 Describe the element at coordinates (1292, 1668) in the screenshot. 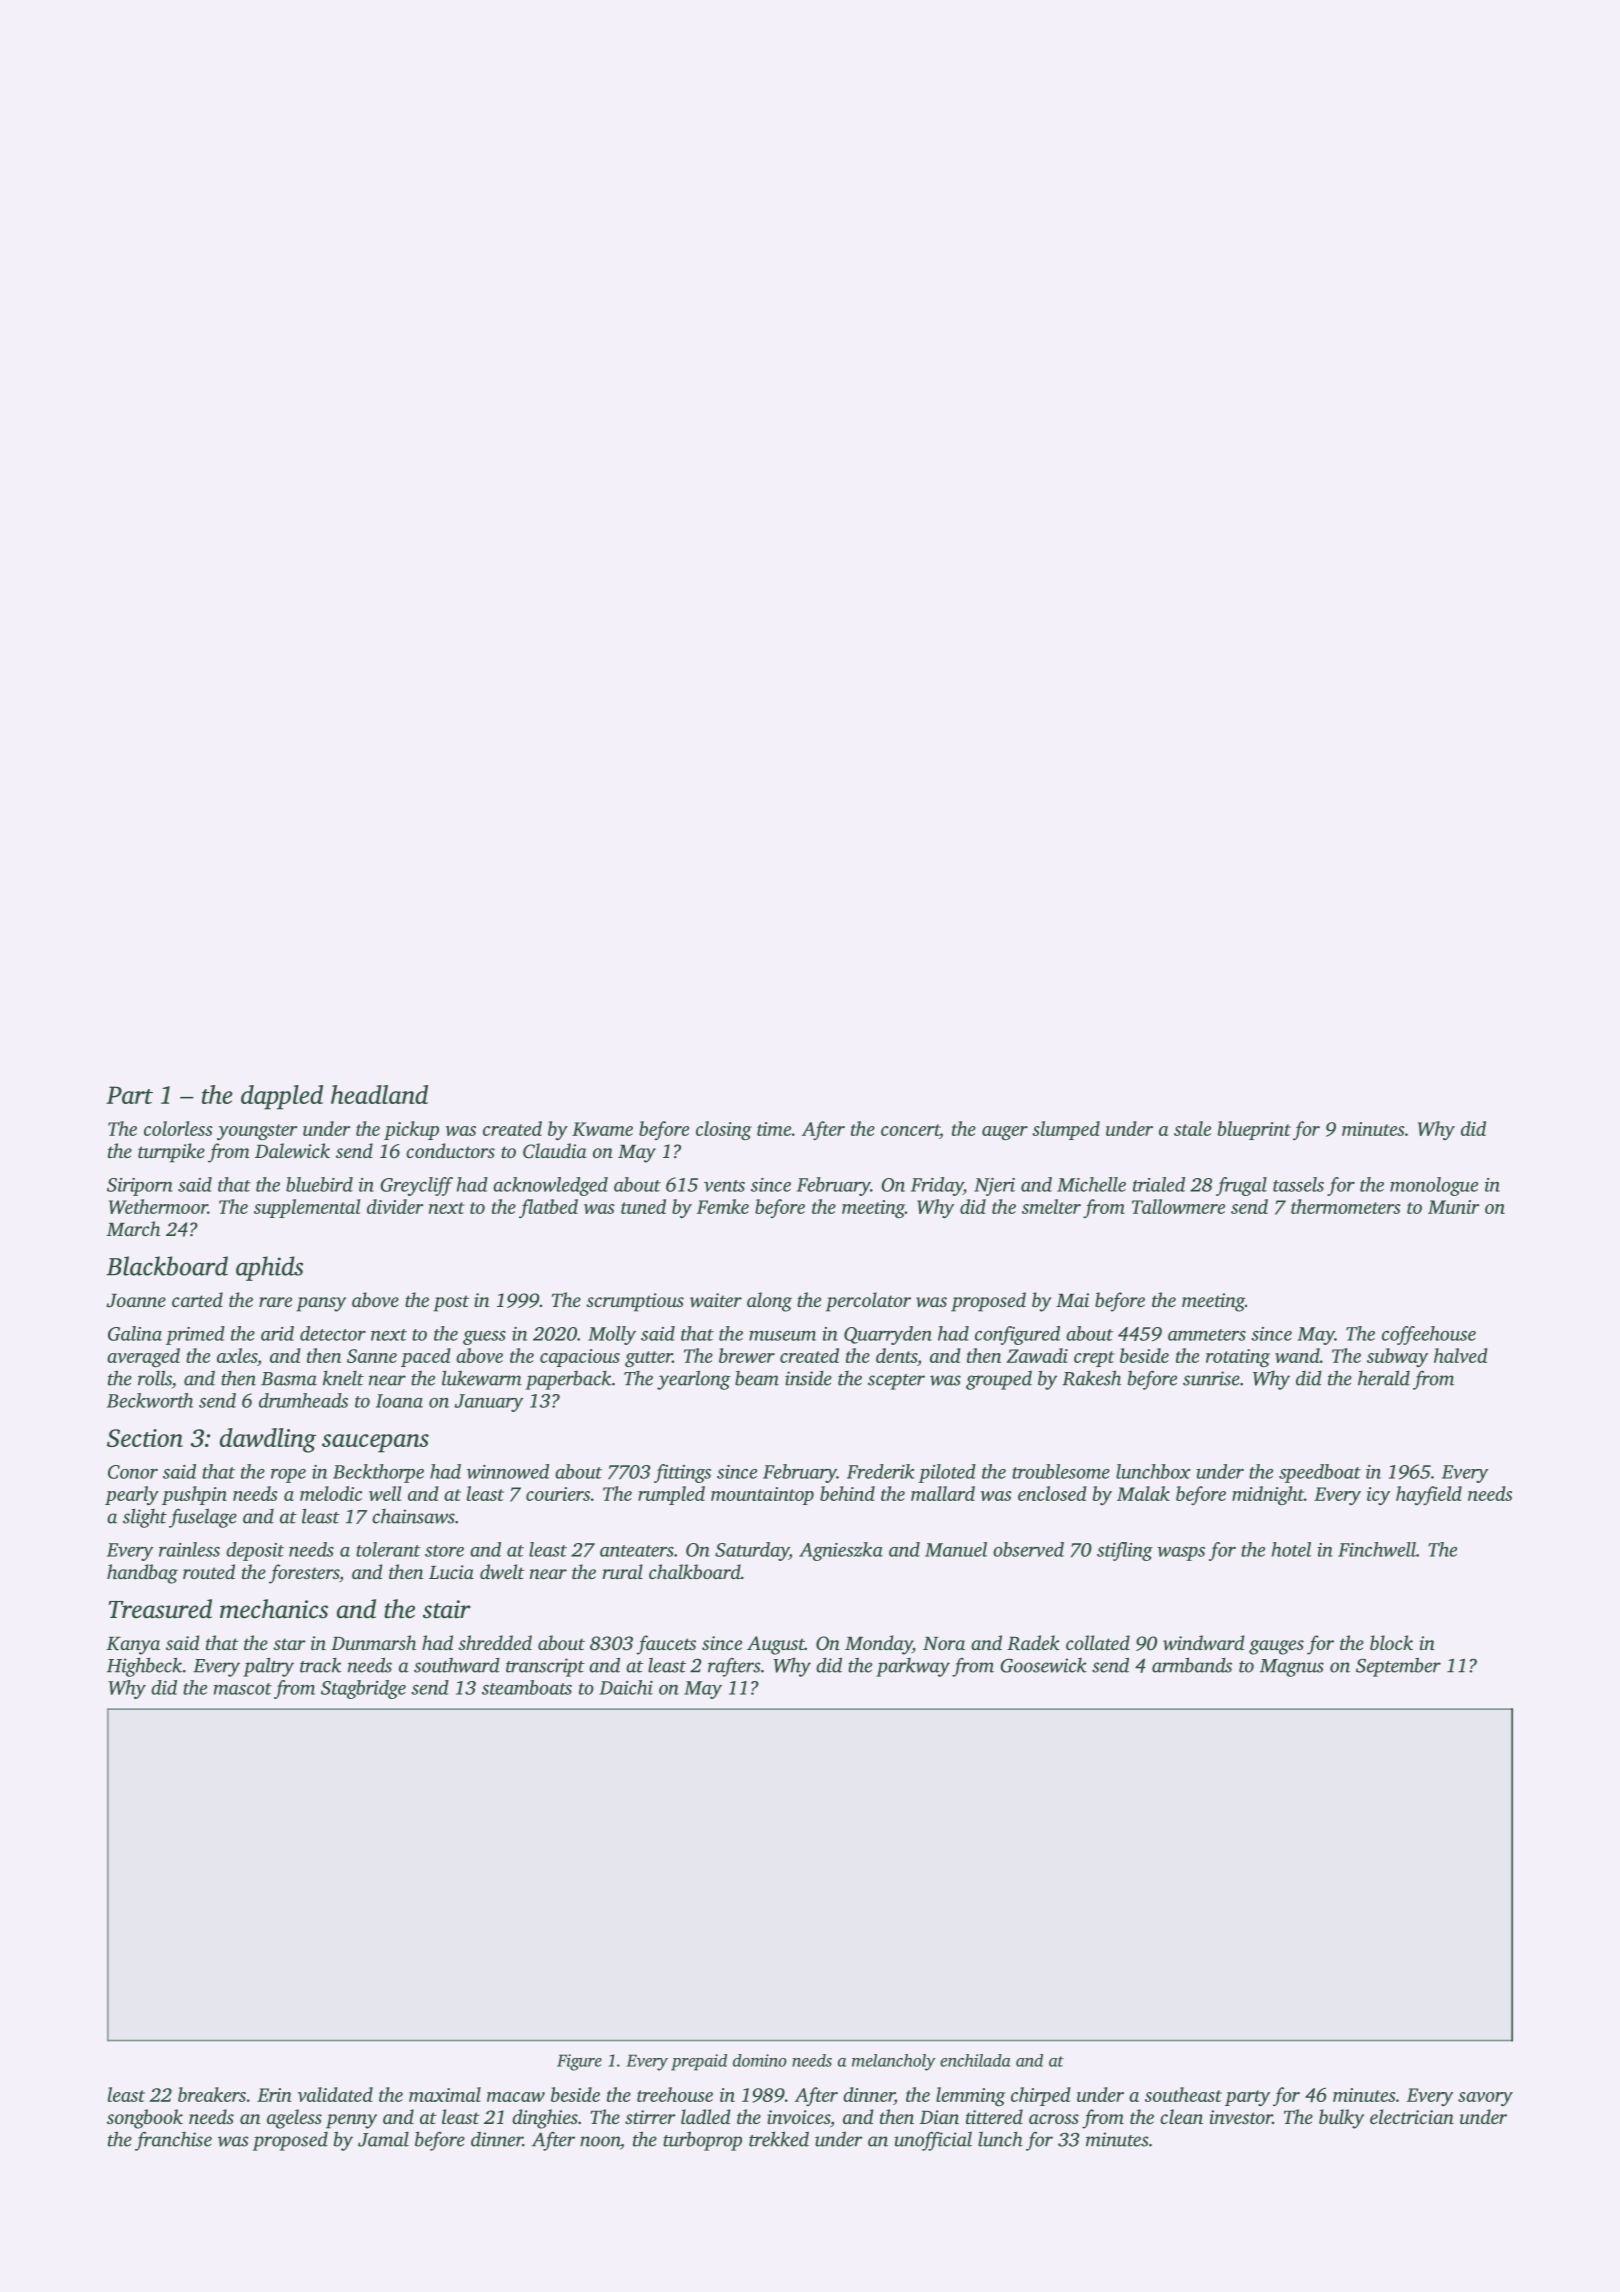

I see `Magnus` at that location.
